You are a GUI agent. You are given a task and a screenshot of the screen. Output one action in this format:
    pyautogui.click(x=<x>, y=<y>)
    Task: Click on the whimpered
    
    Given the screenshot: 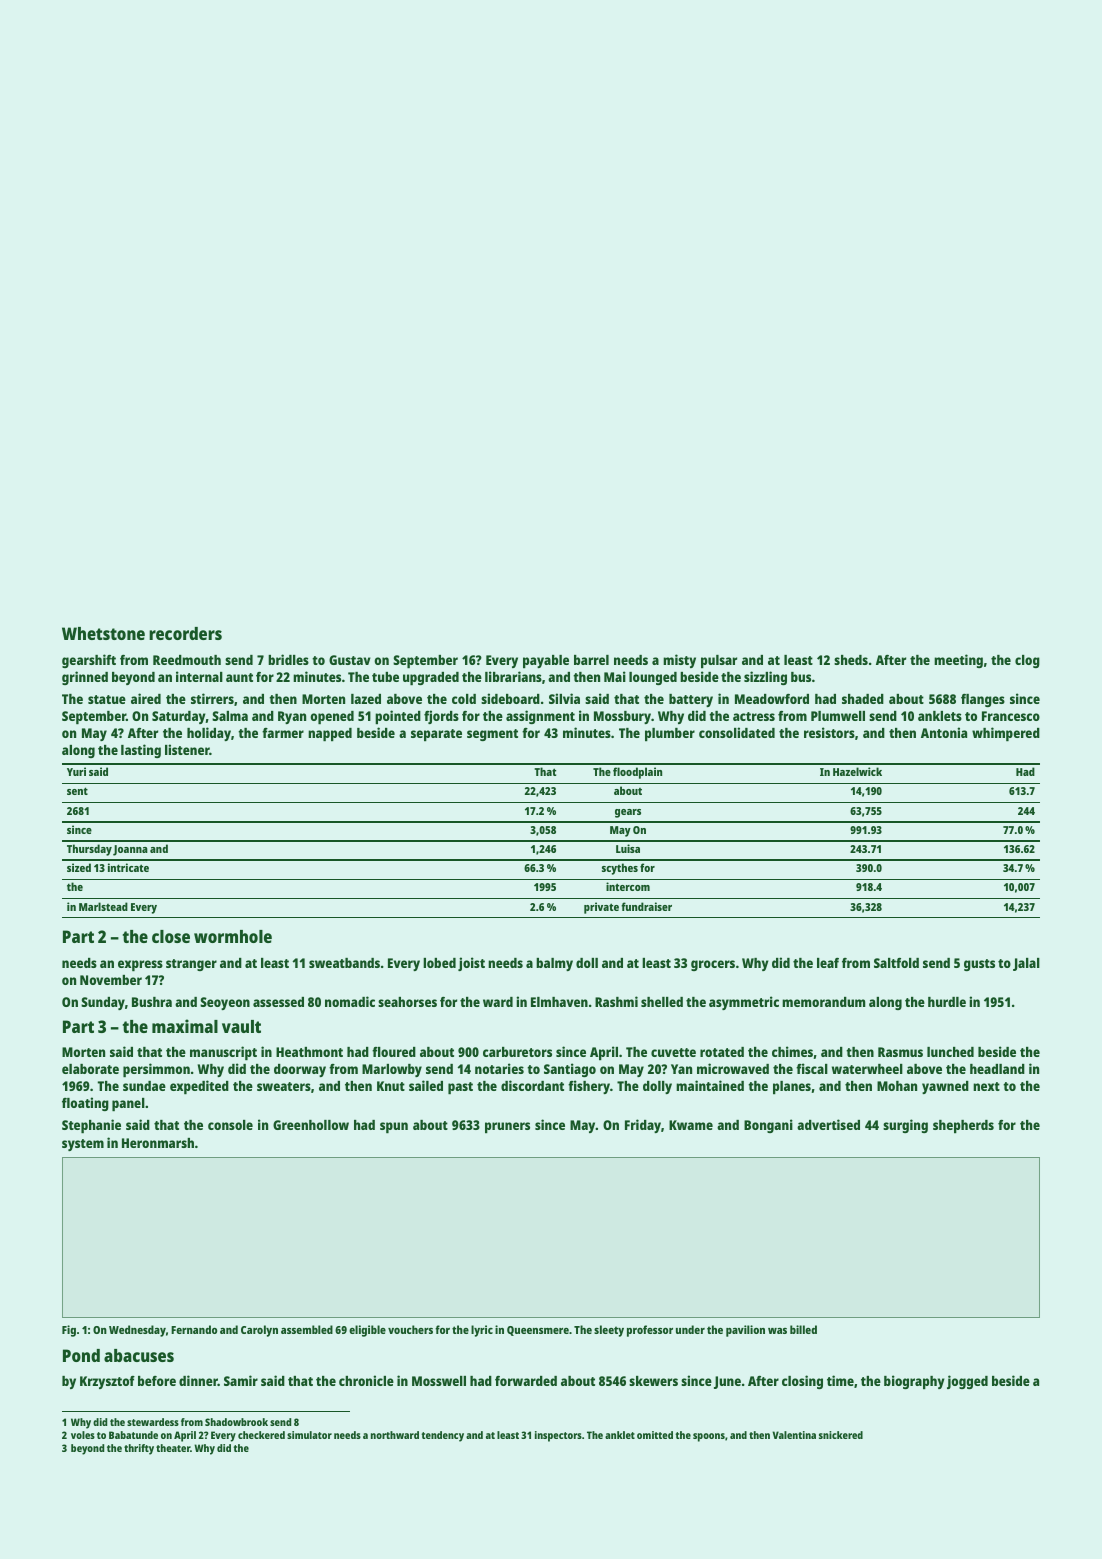 What is the action you would take?
    pyautogui.click(x=1006, y=734)
